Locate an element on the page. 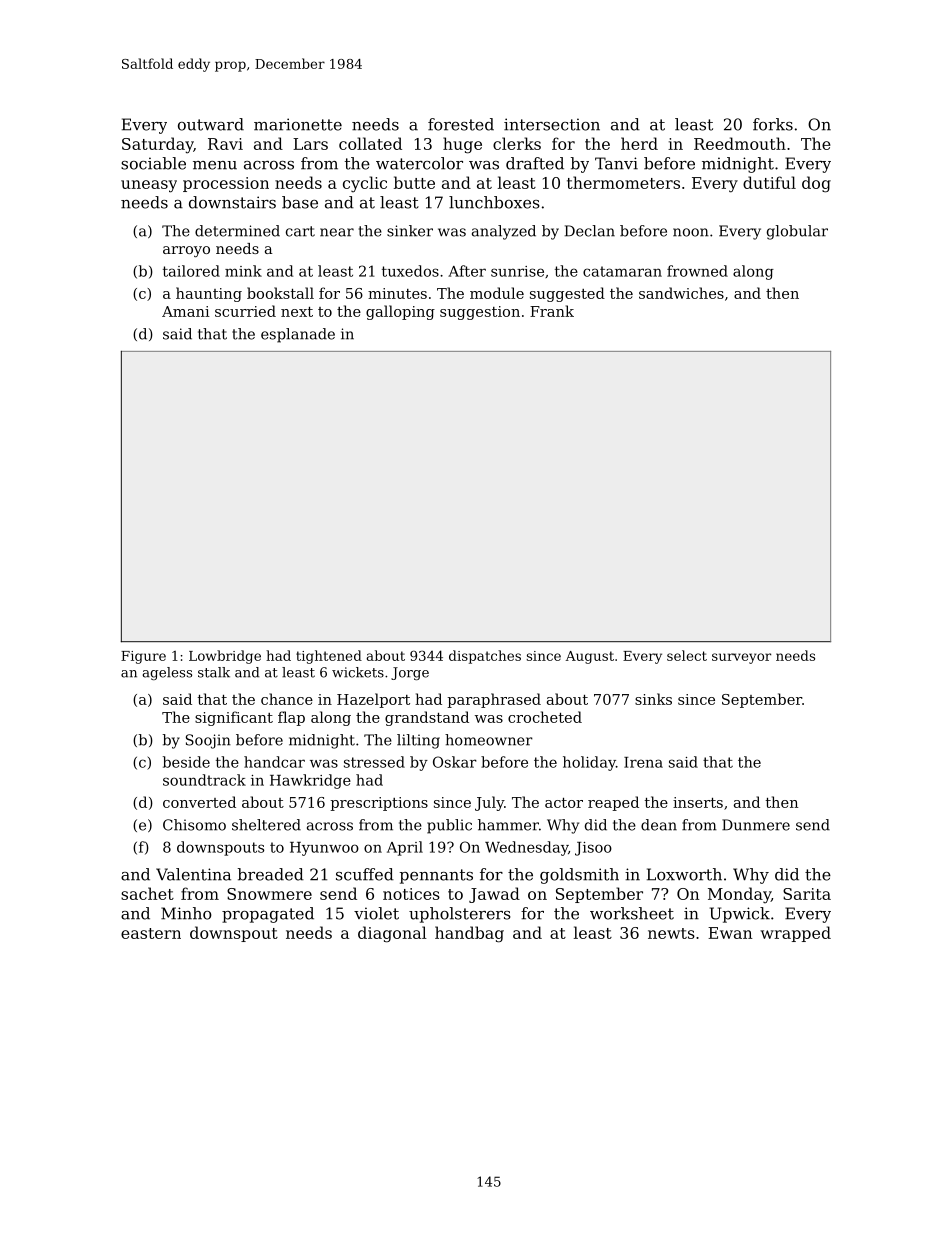 The image size is (952, 1233). herd is located at coordinates (639, 143).
